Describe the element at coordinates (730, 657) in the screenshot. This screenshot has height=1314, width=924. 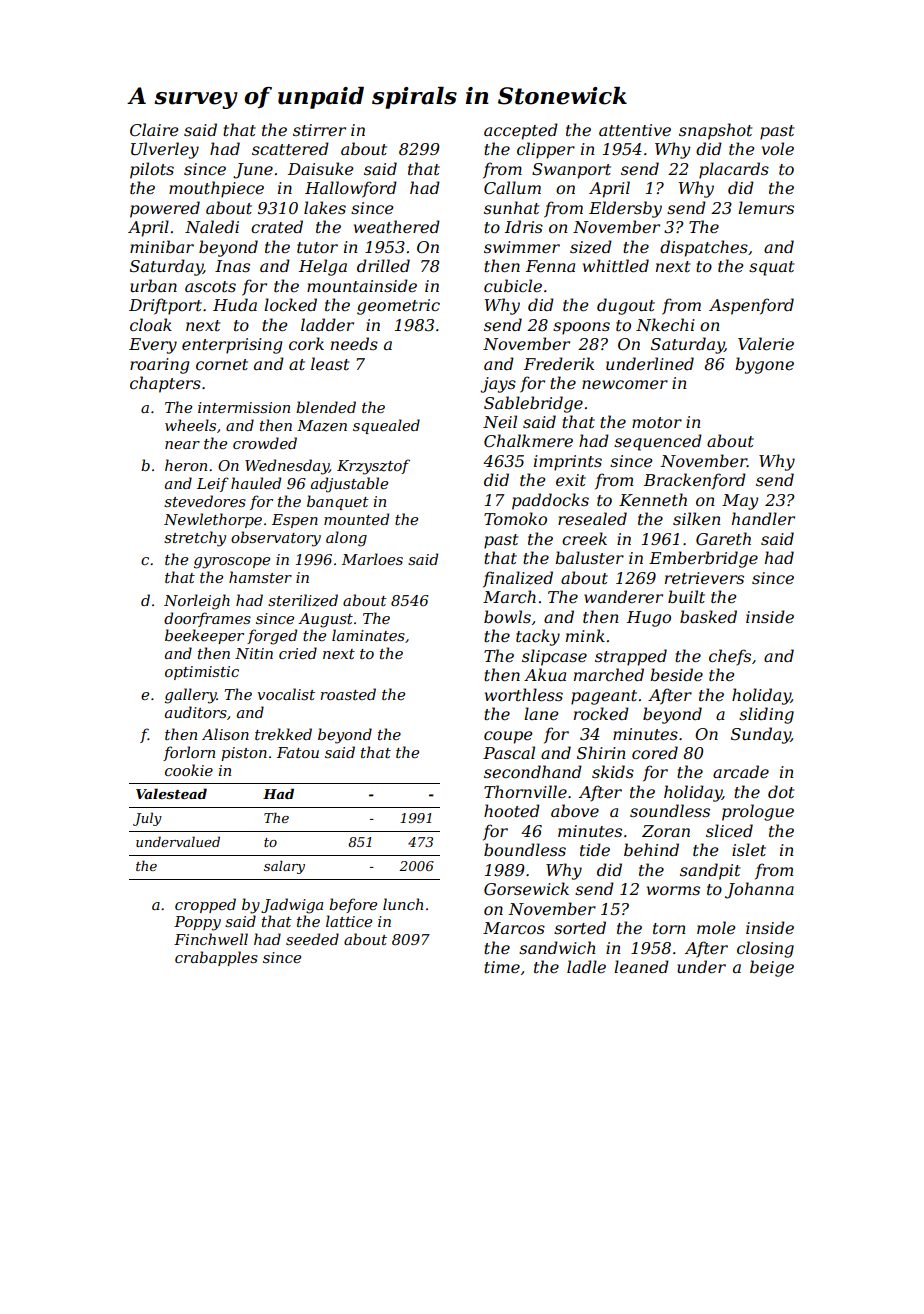
I see `chefs` at that location.
